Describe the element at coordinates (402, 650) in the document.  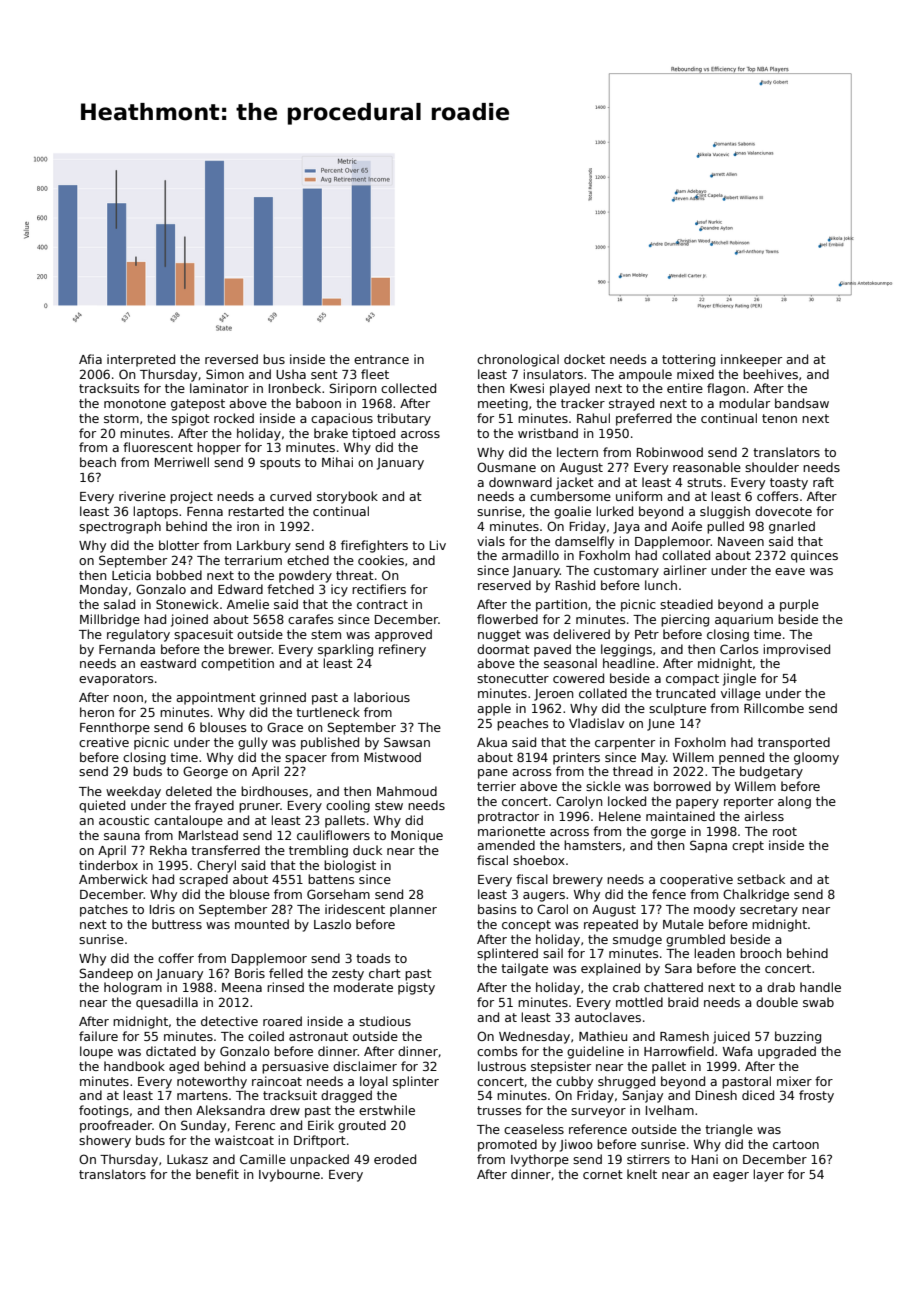
I see `refinery` at that location.
